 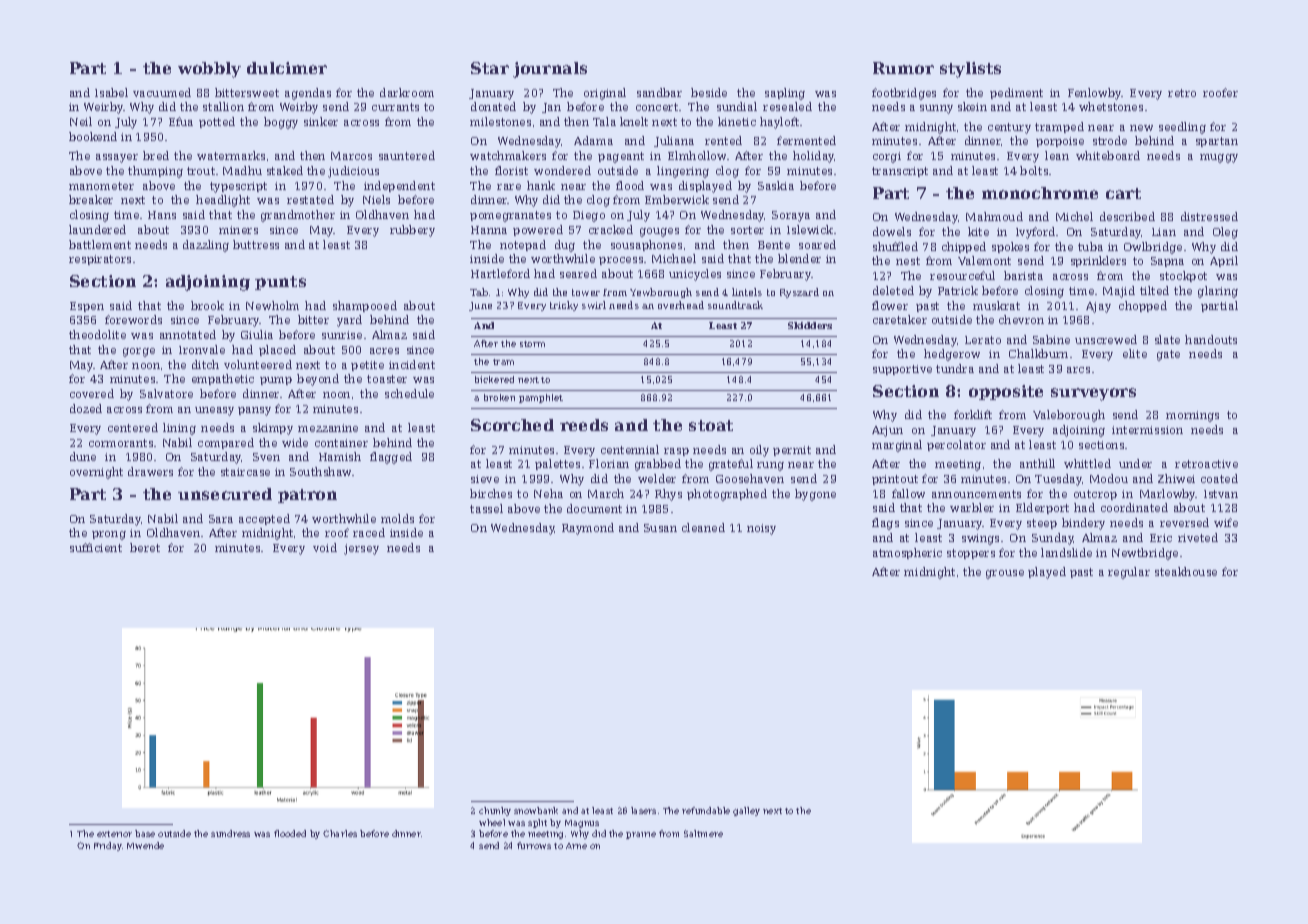 I want to click on refundable, so click(x=706, y=810).
